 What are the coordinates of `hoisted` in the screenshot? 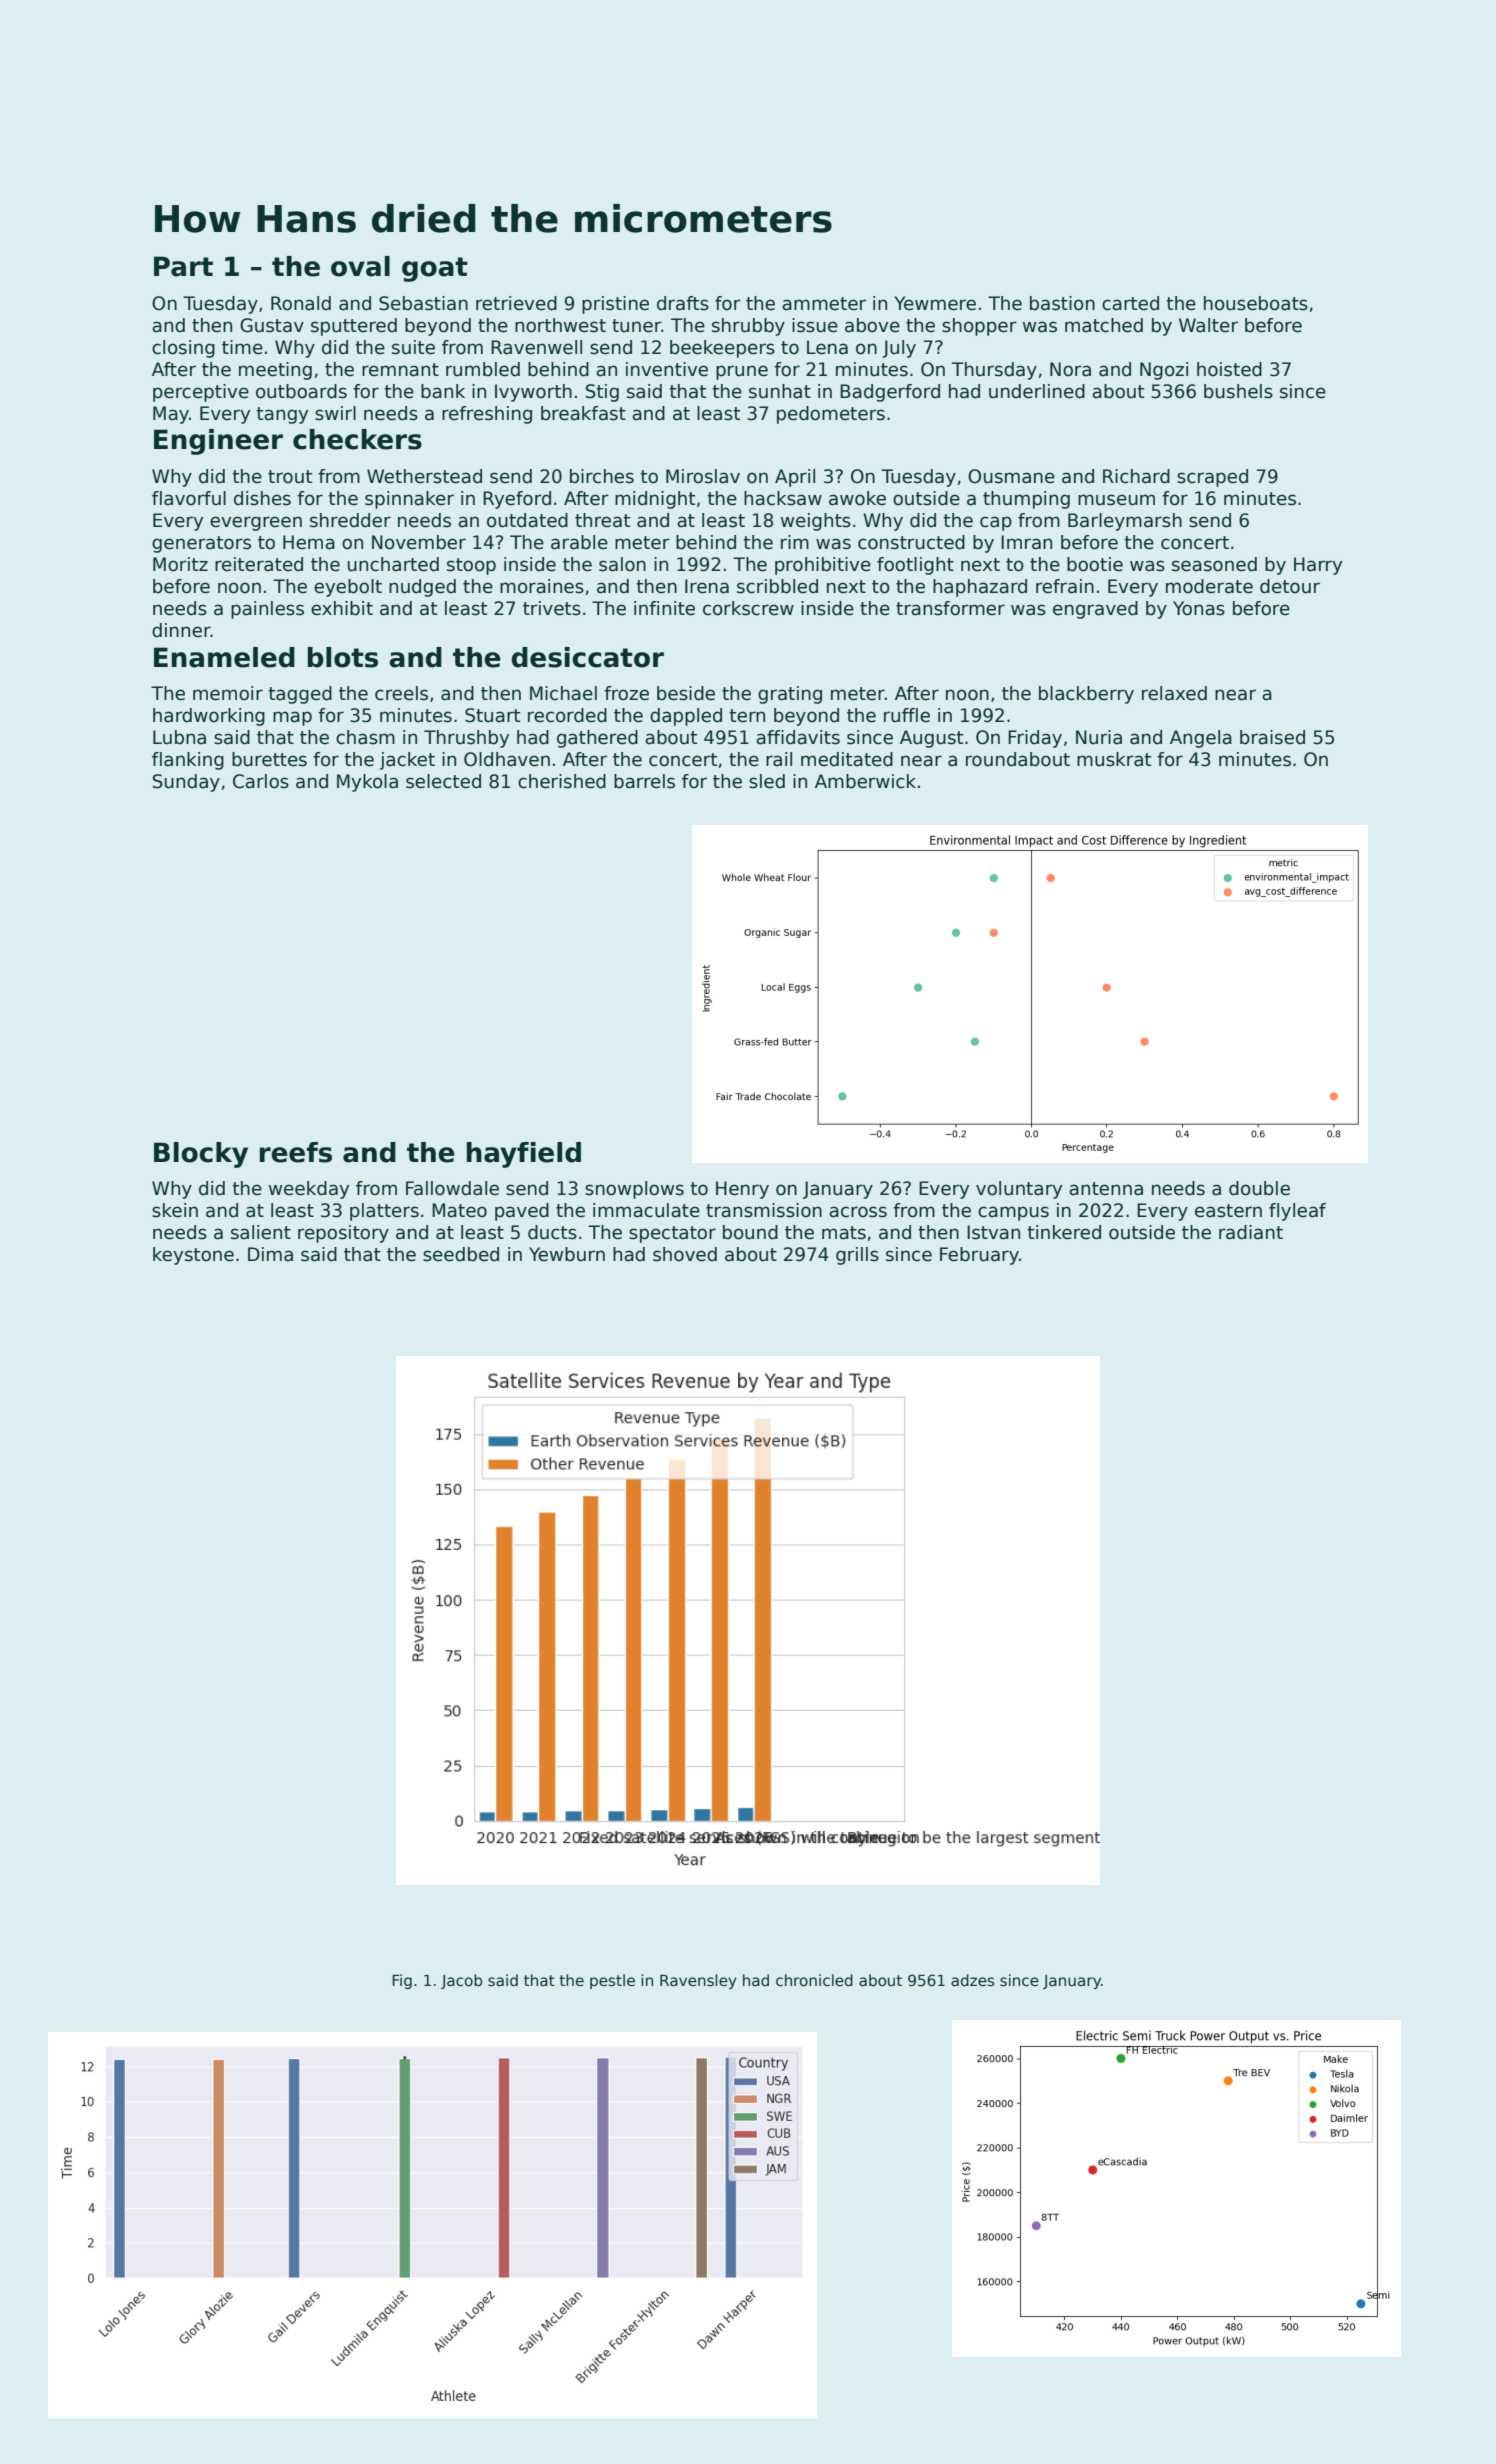 It's located at (1229, 369).
